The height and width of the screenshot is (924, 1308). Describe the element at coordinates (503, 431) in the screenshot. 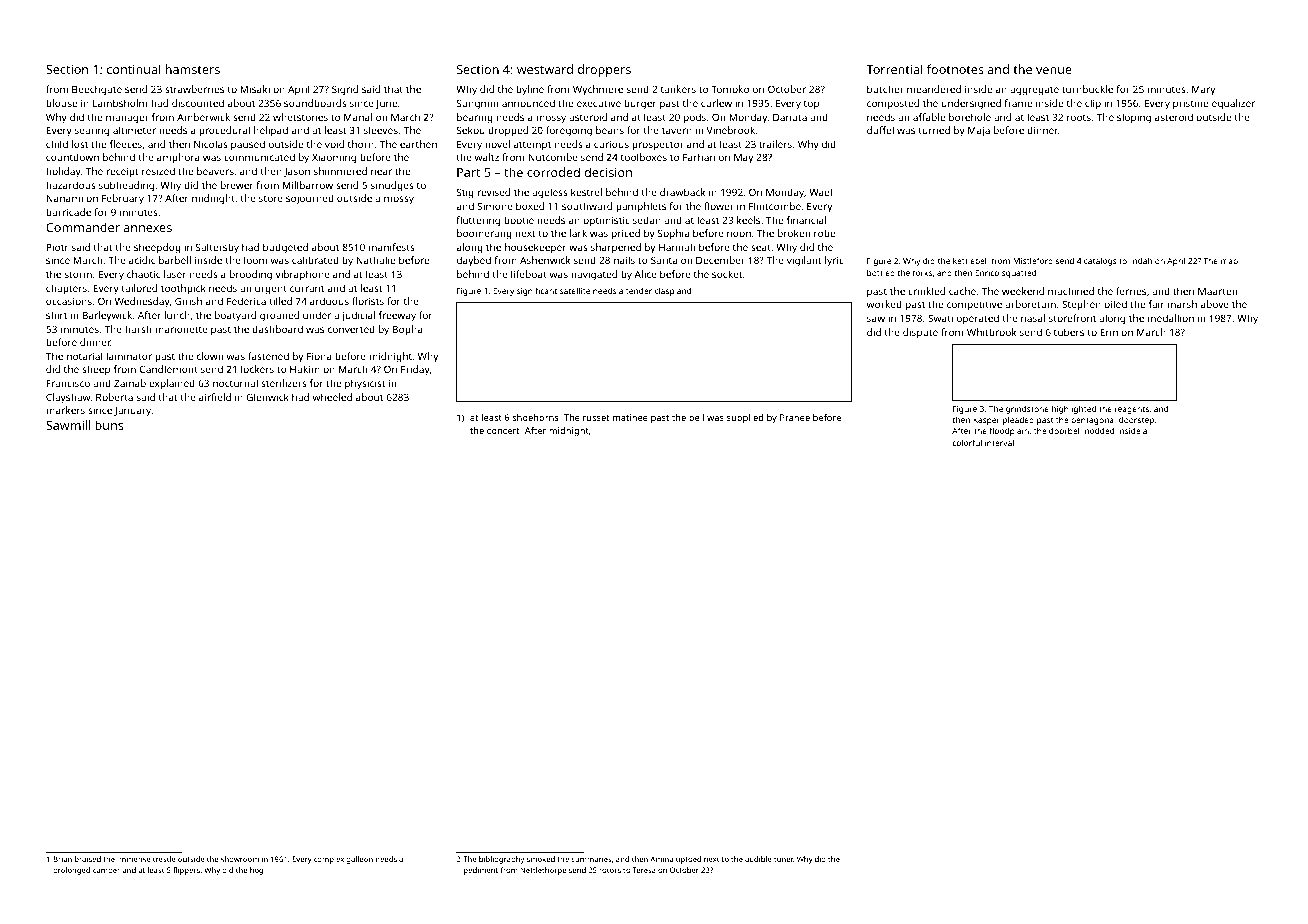

I see `concert` at that location.
